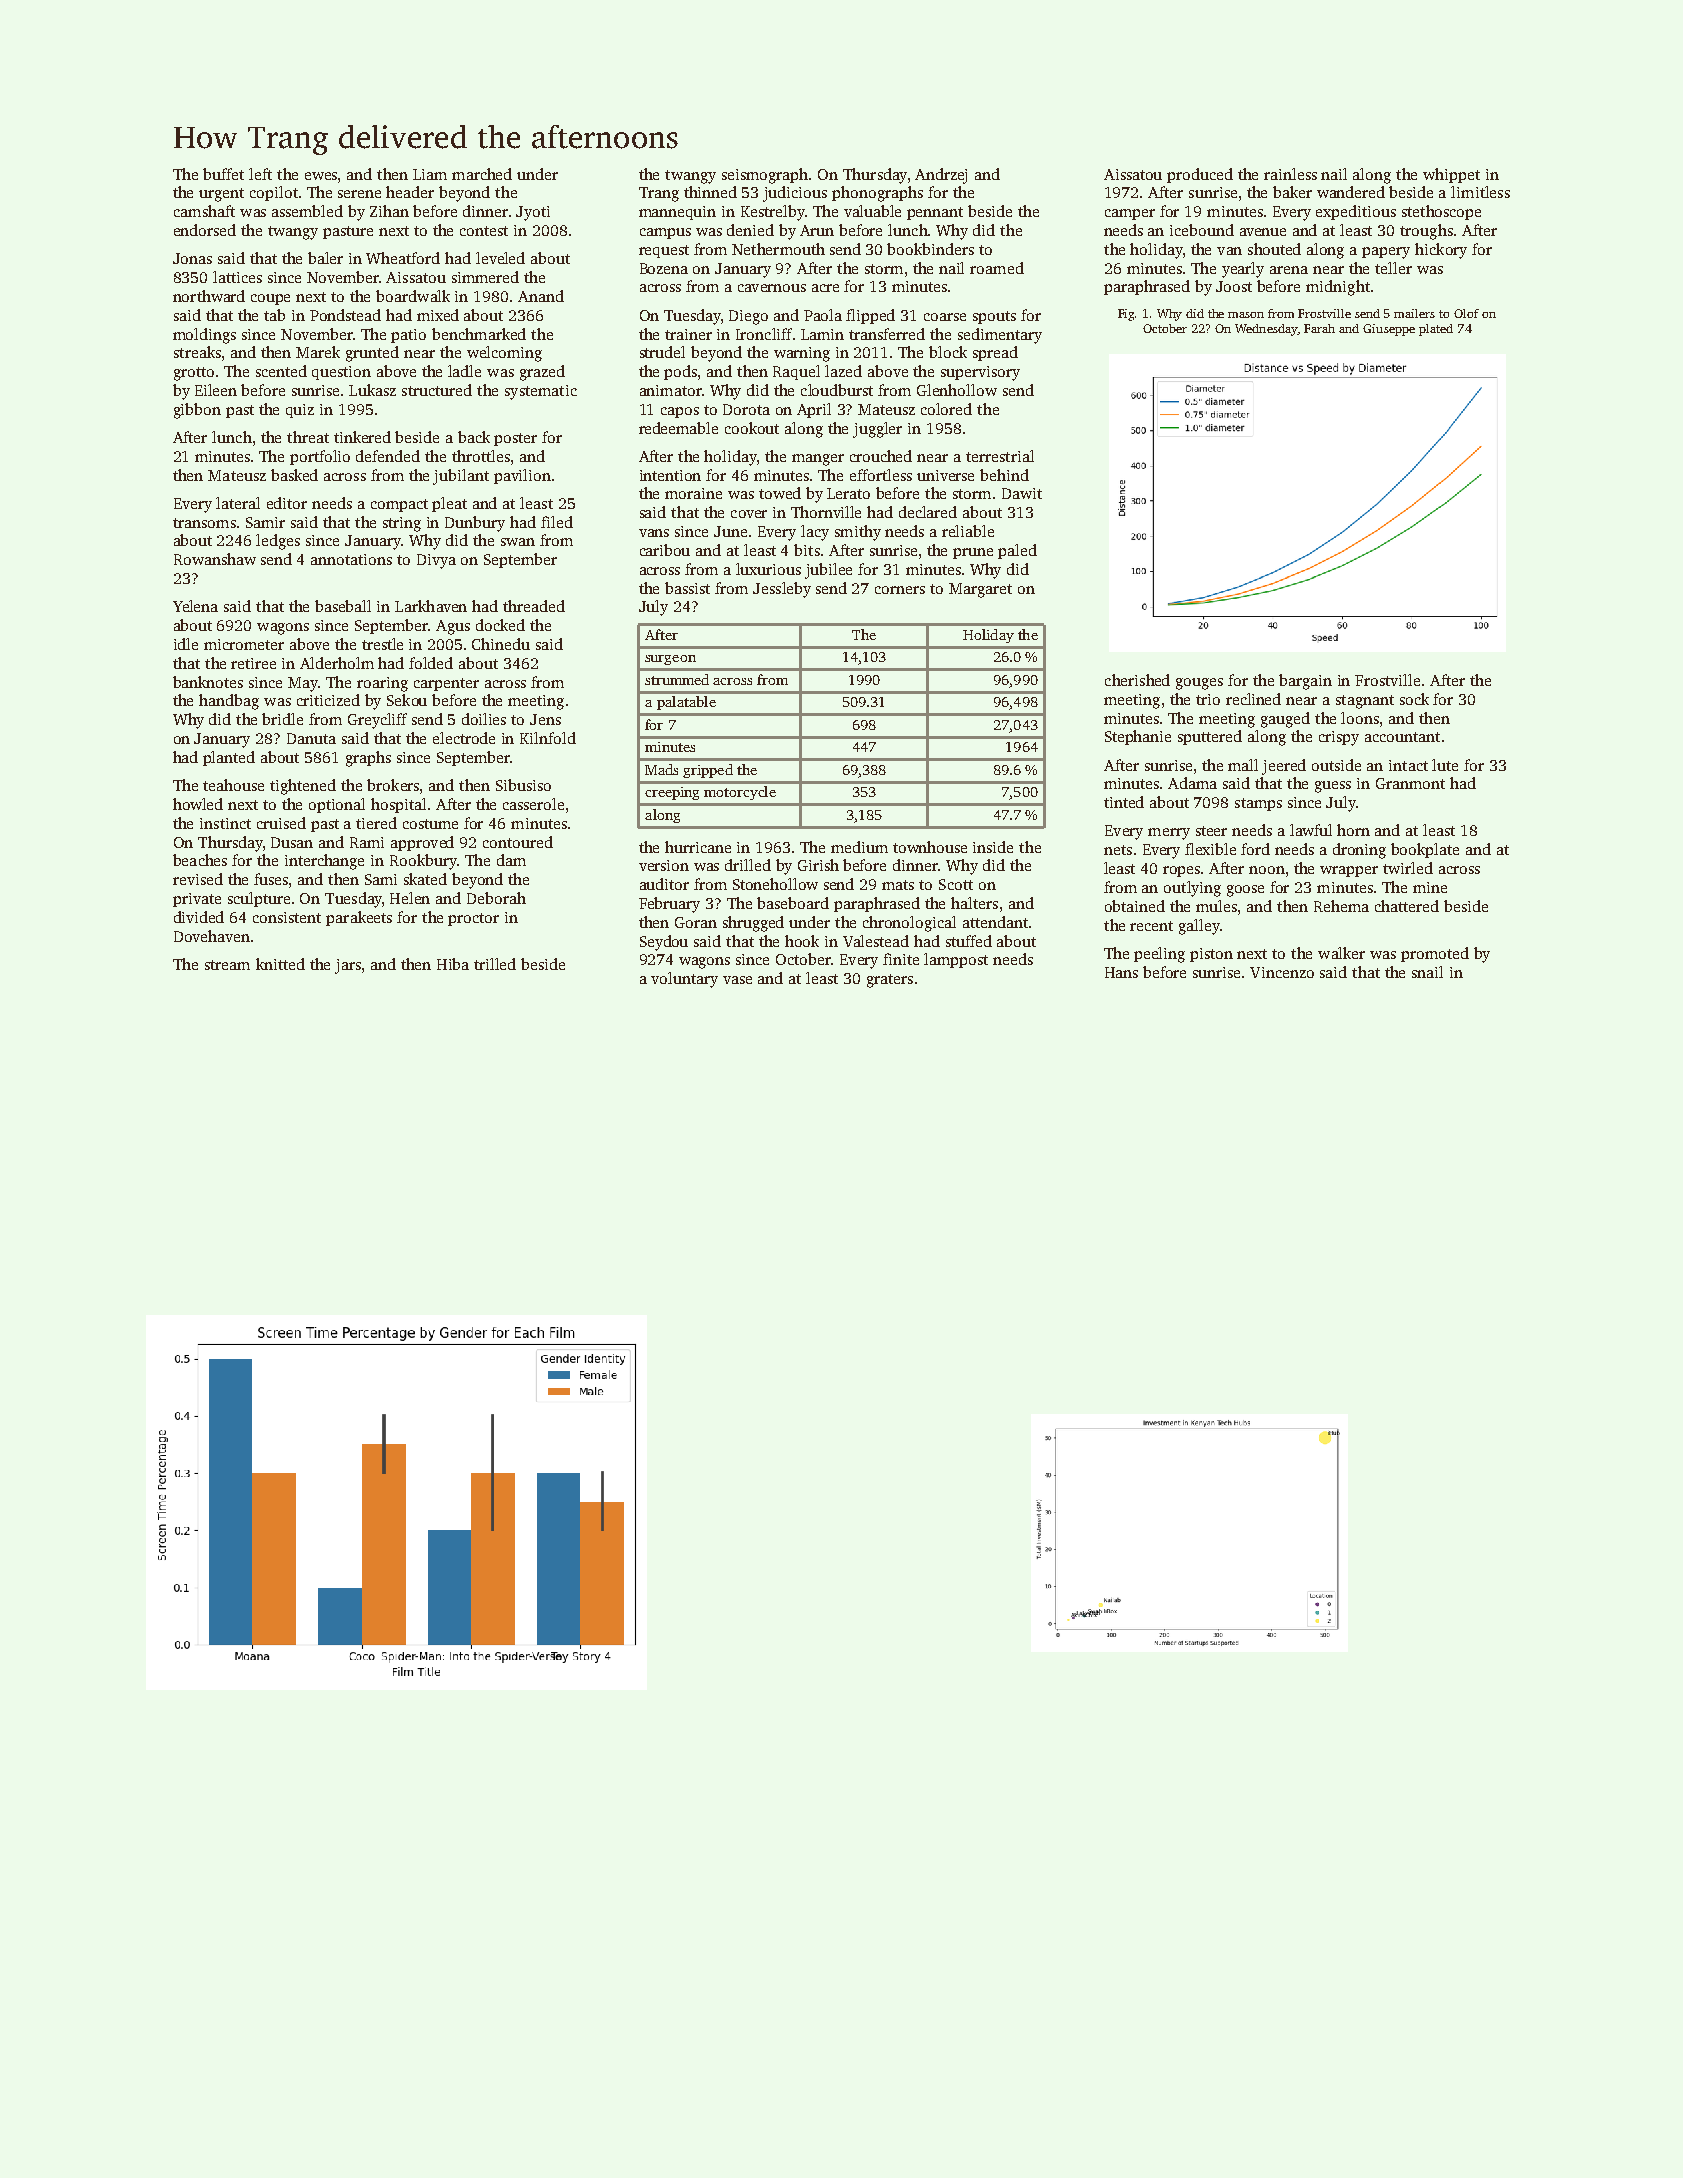  I want to click on editor, so click(287, 503).
